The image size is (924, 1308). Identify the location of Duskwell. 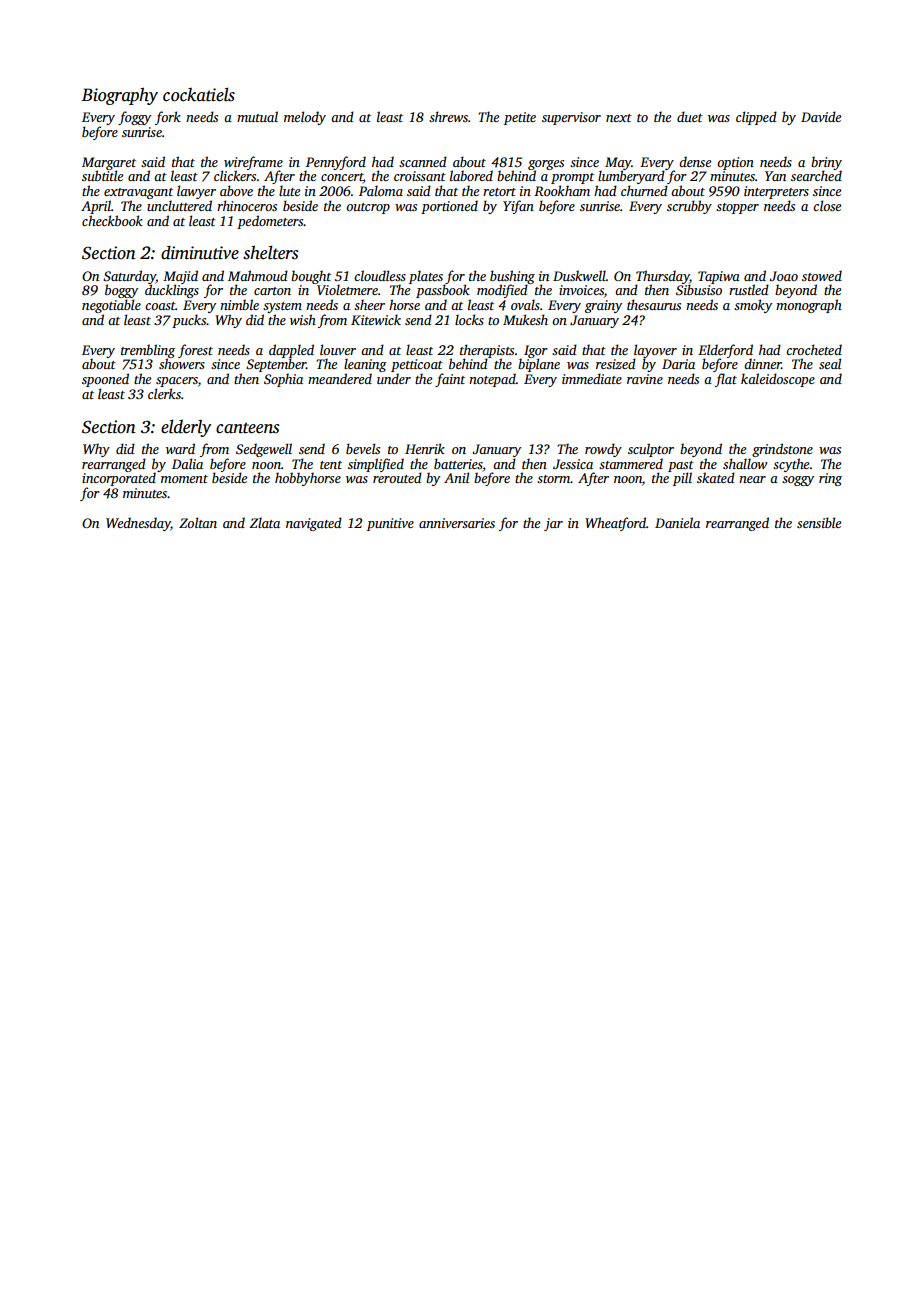
(579, 275).
